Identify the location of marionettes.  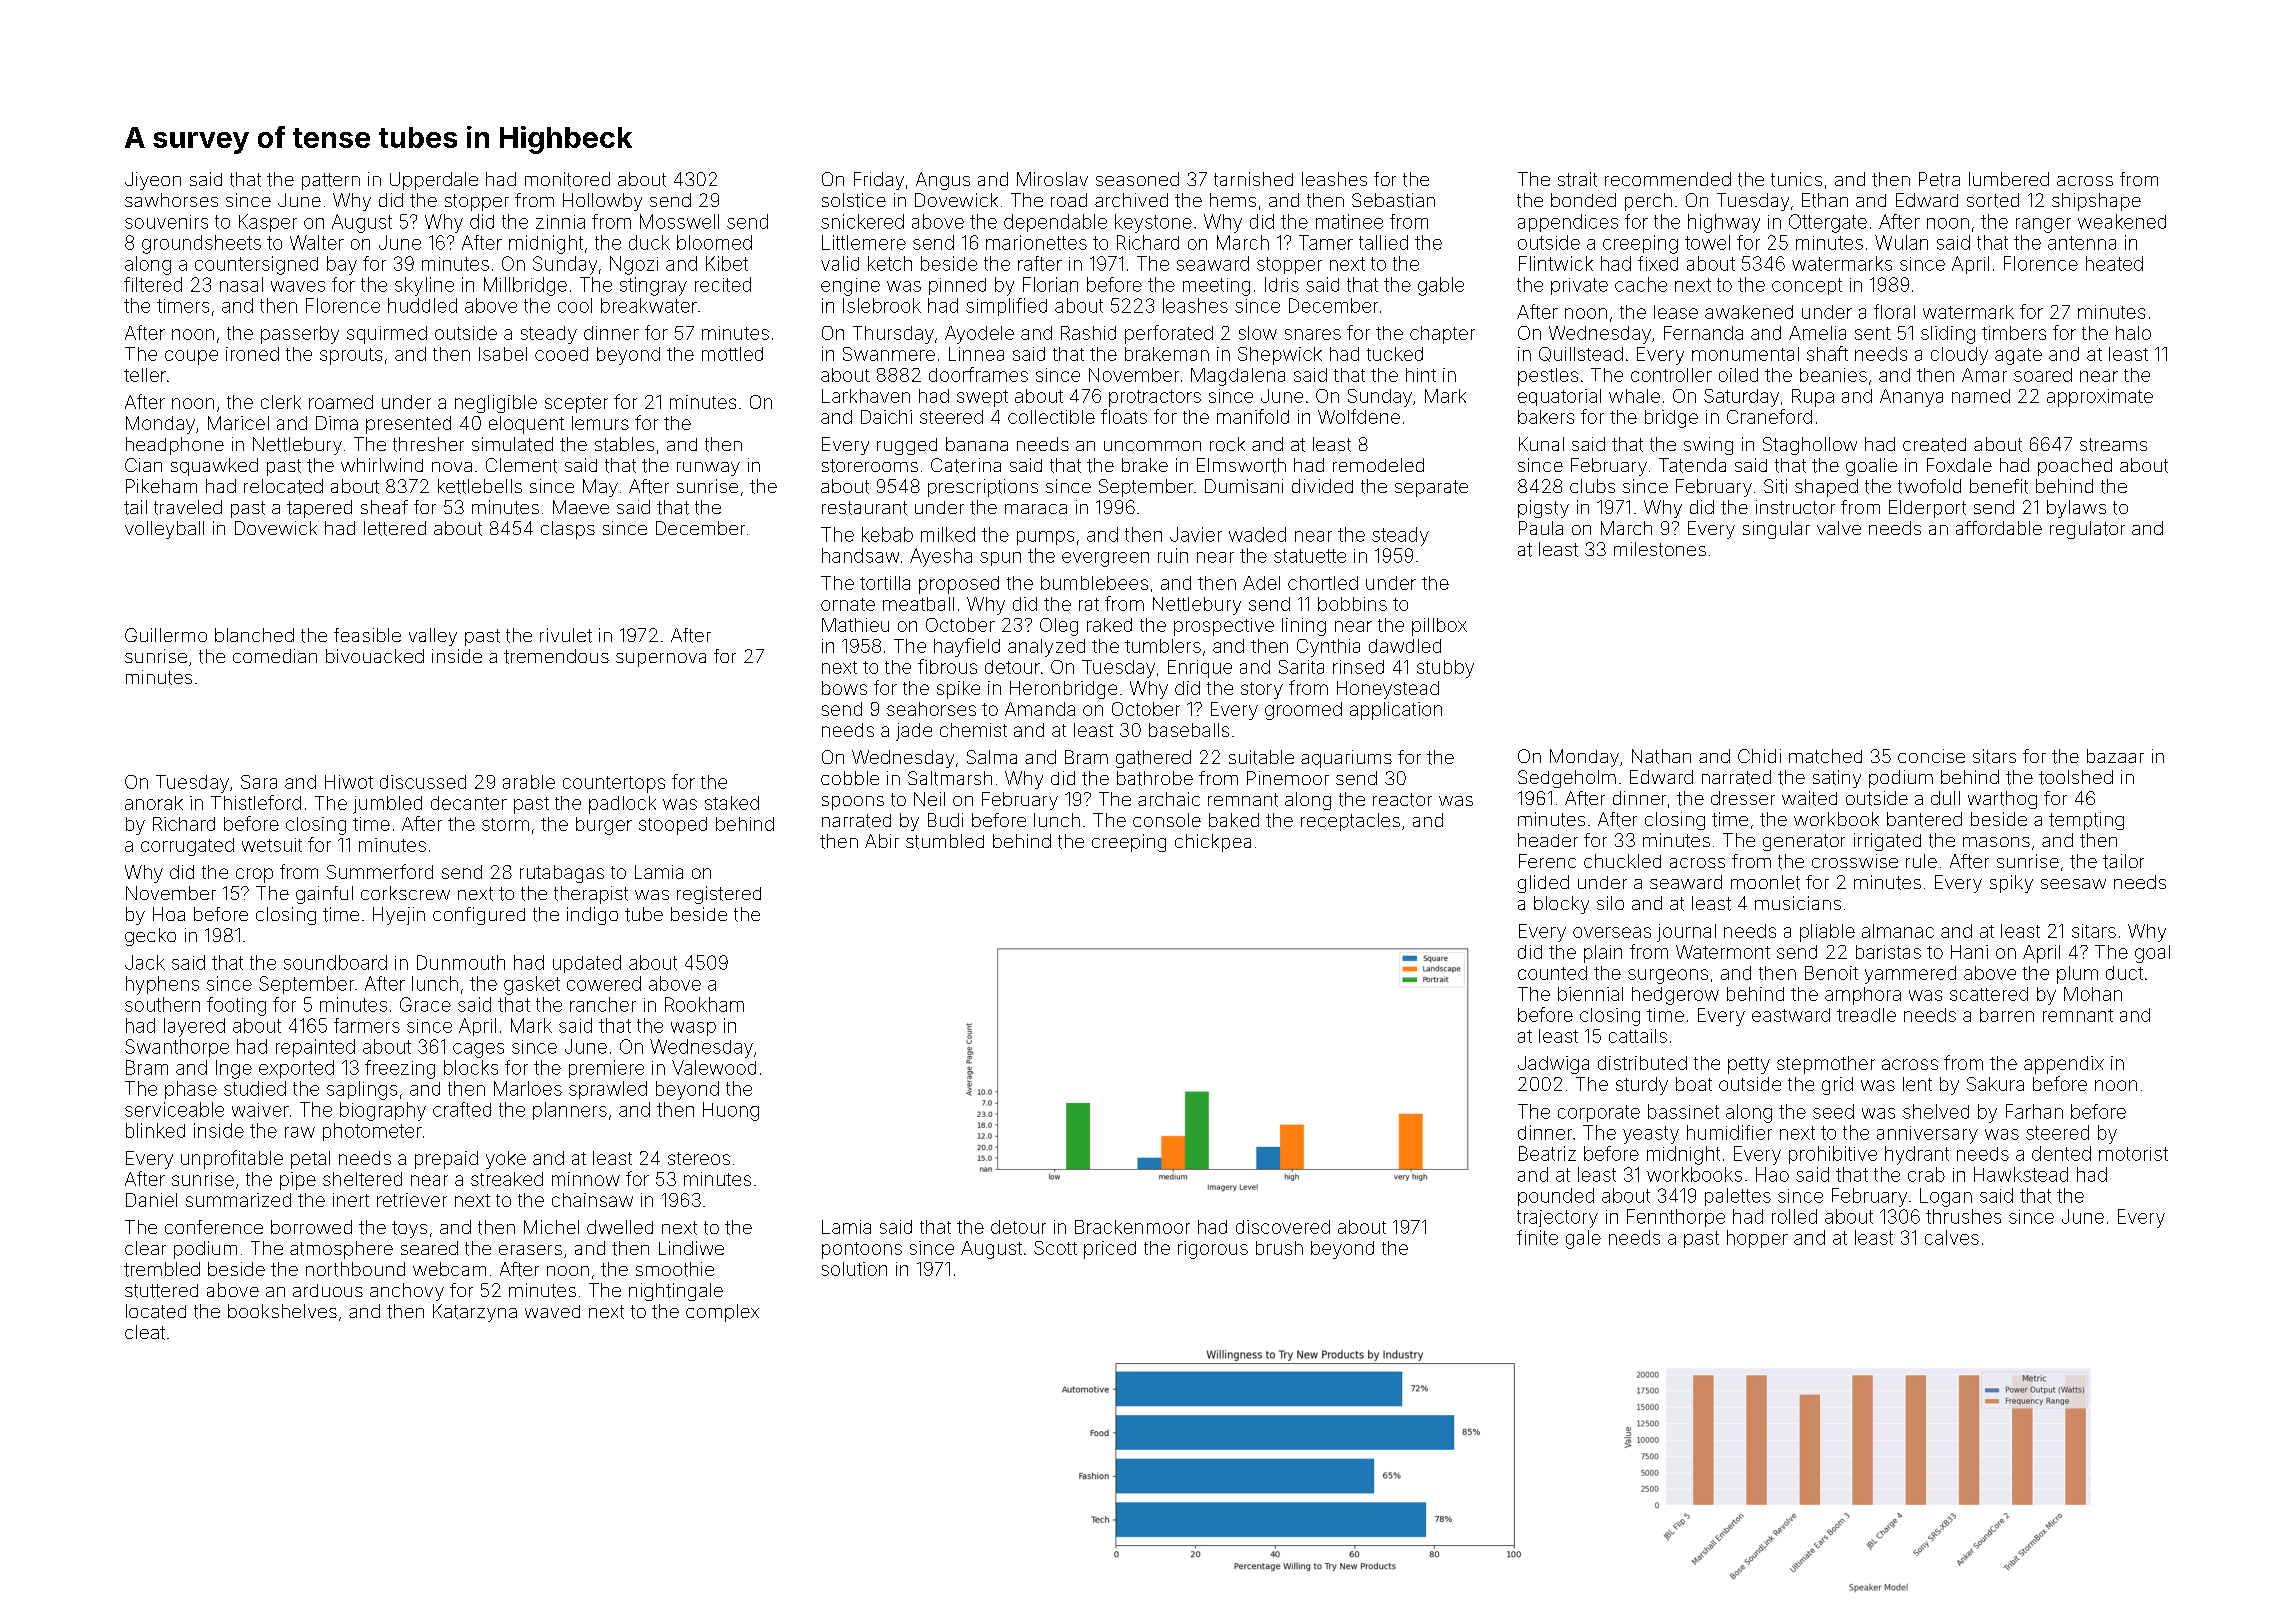
(1036, 242).
